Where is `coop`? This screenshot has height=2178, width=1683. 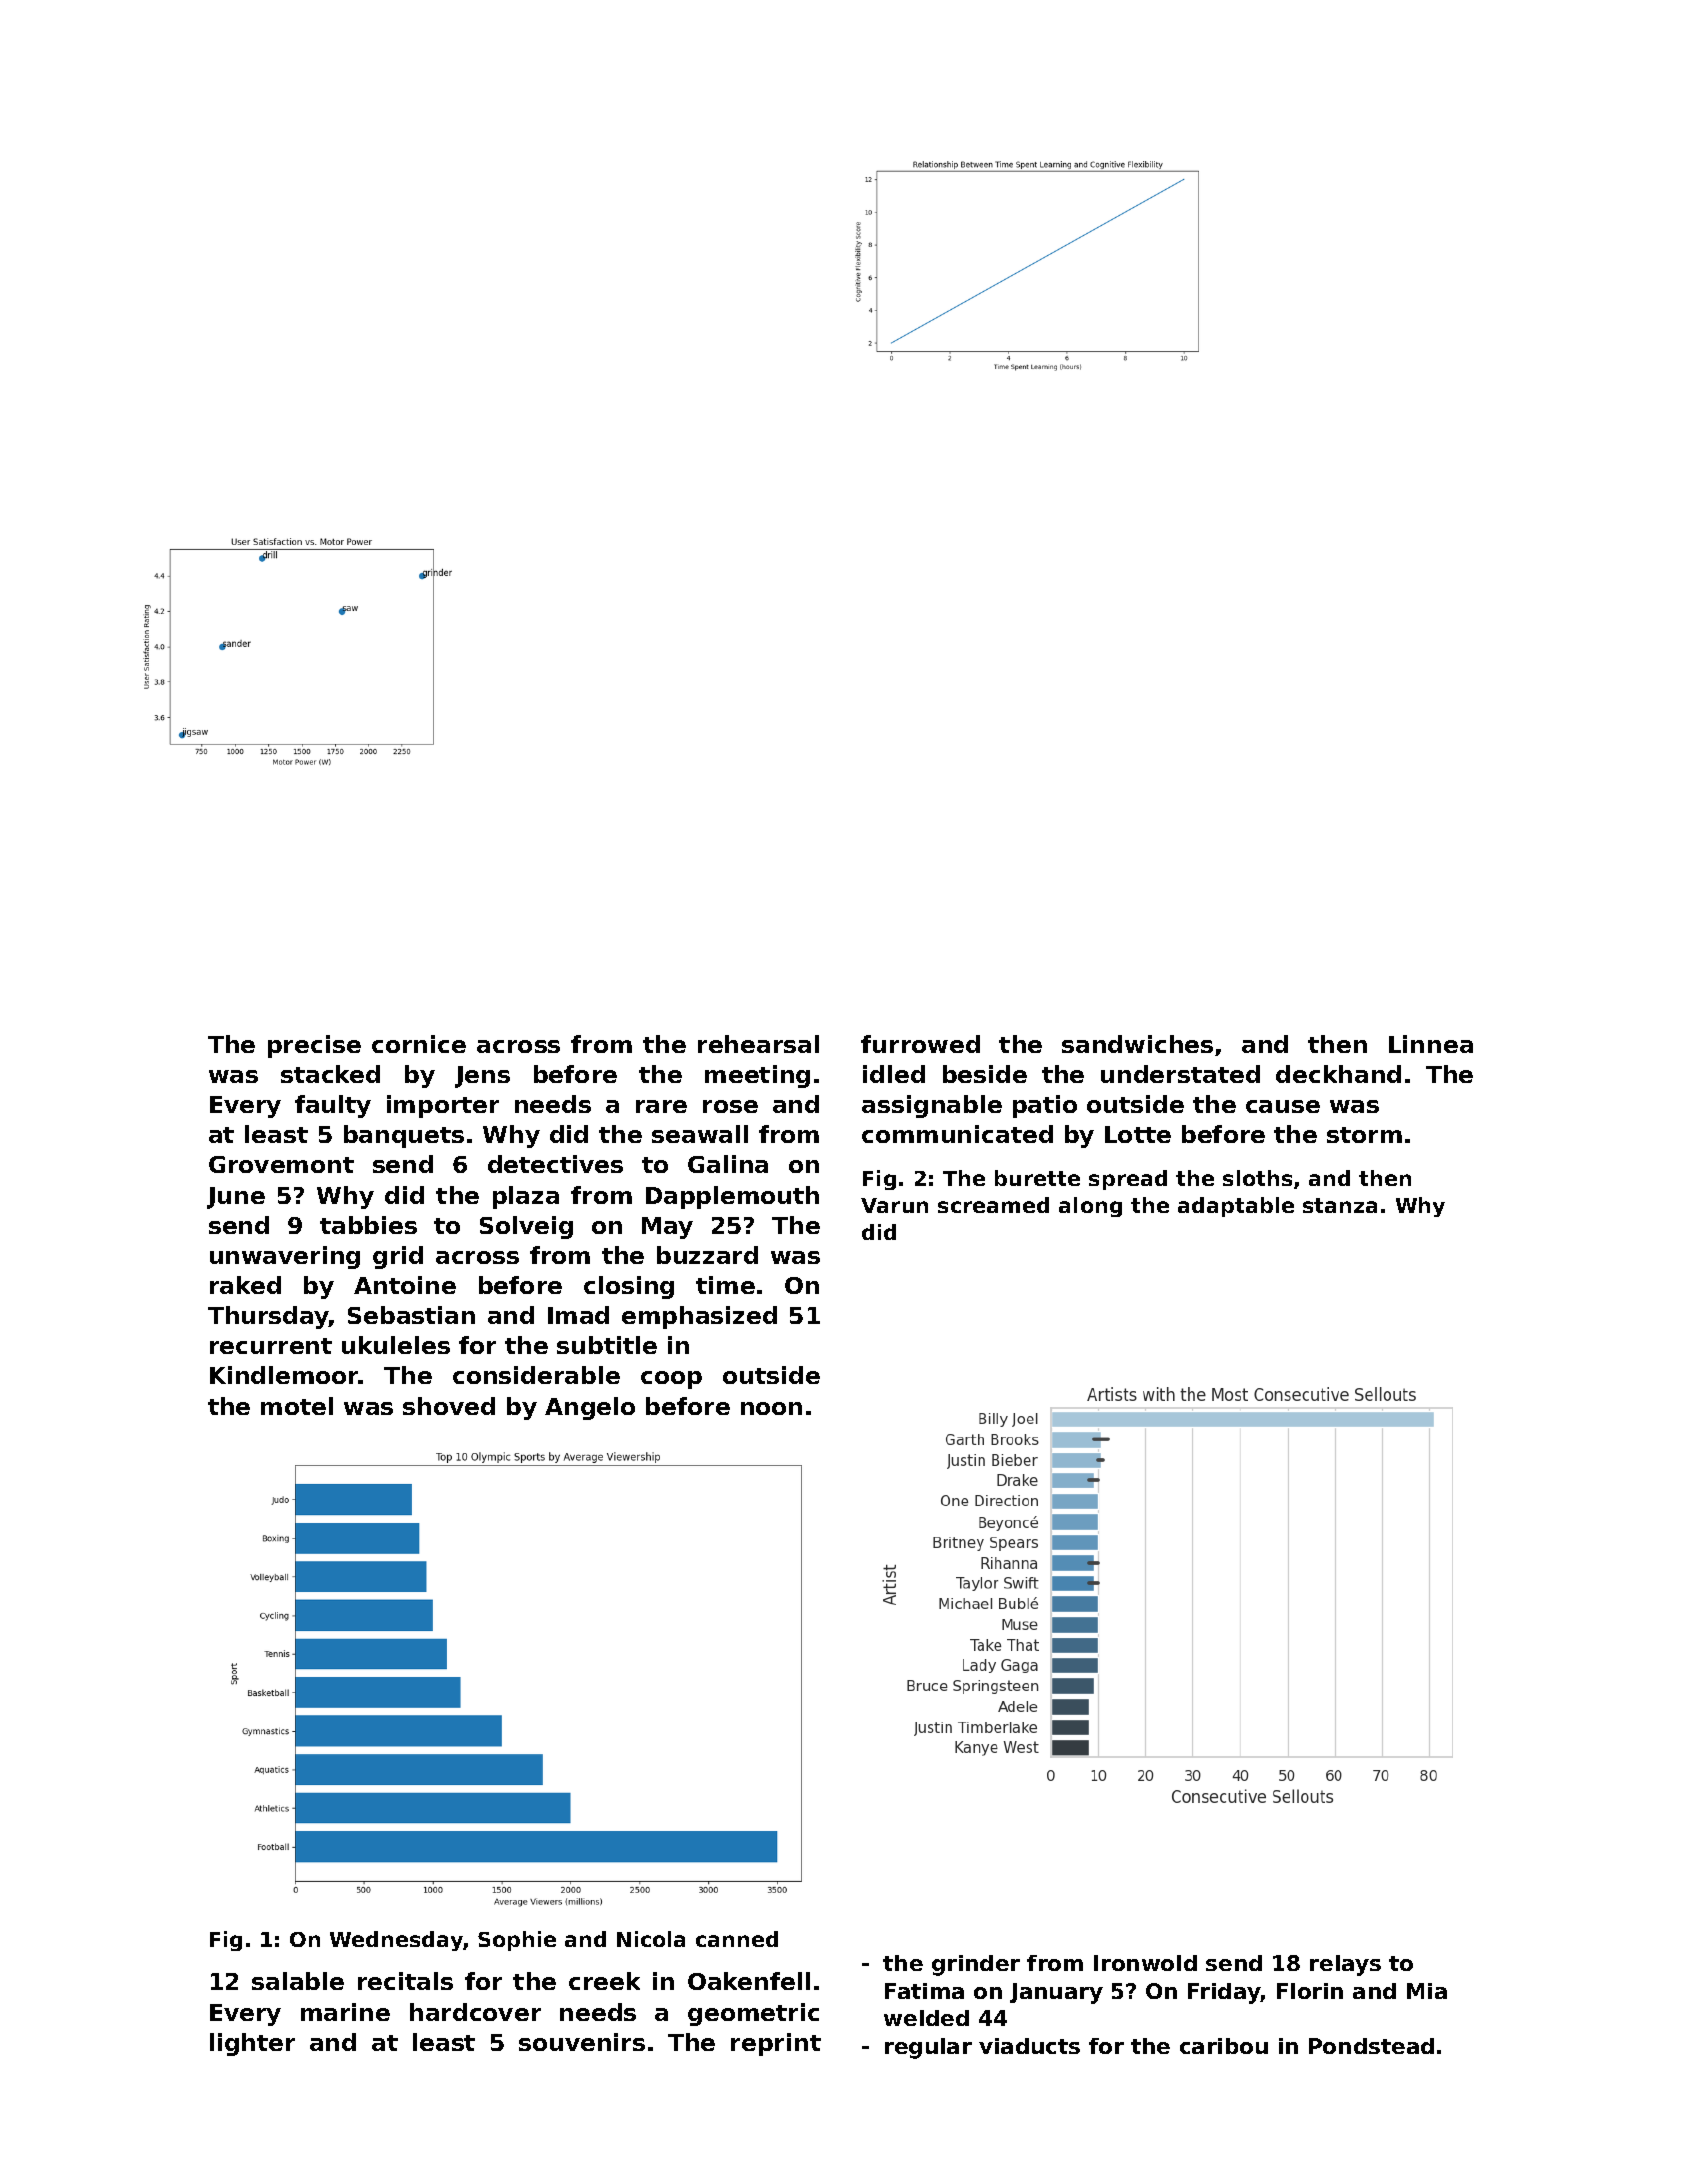
coop is located at coordinates (671, 1380).
